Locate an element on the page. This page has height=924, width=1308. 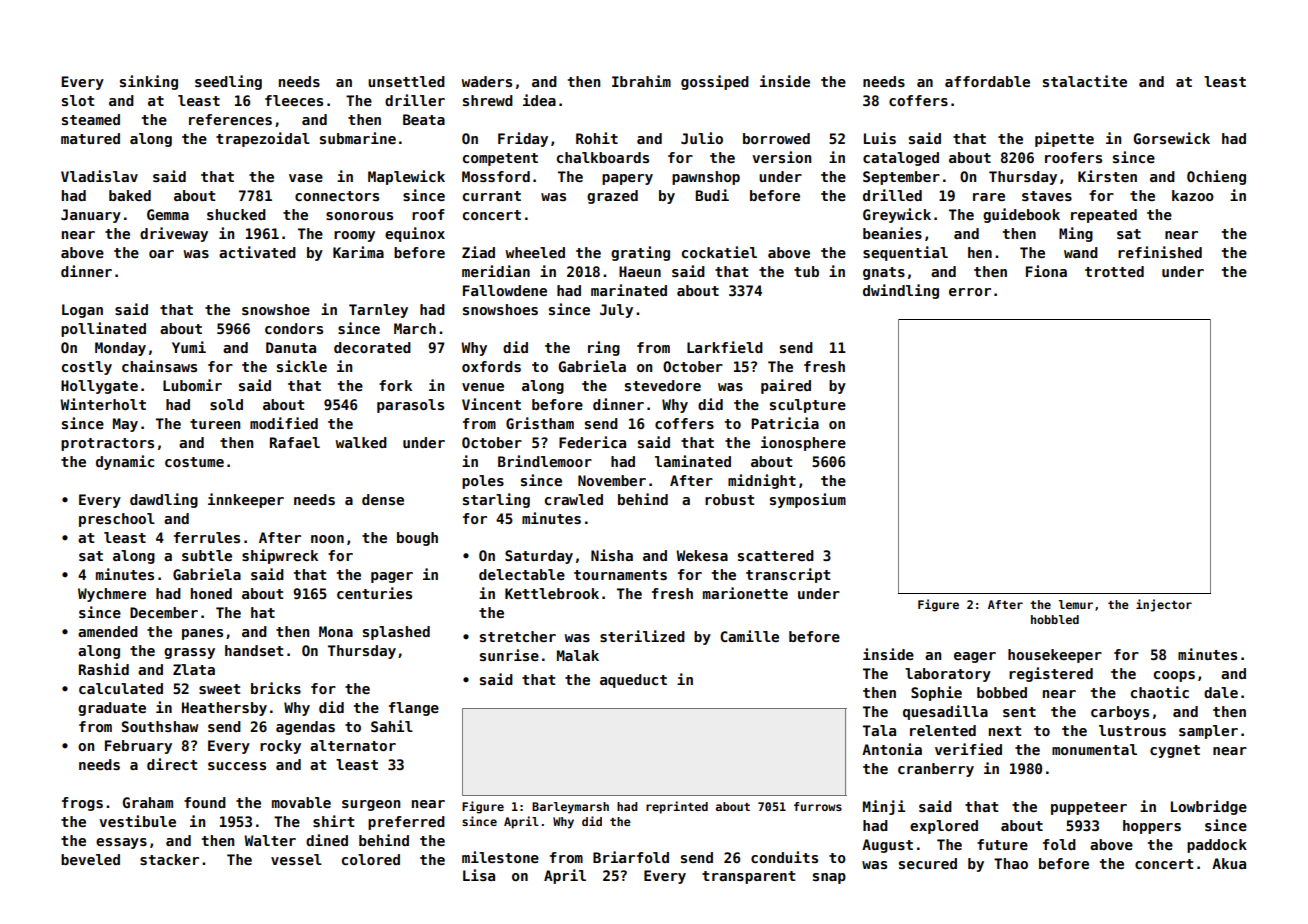
paired is located at coordinates (786, 386).
